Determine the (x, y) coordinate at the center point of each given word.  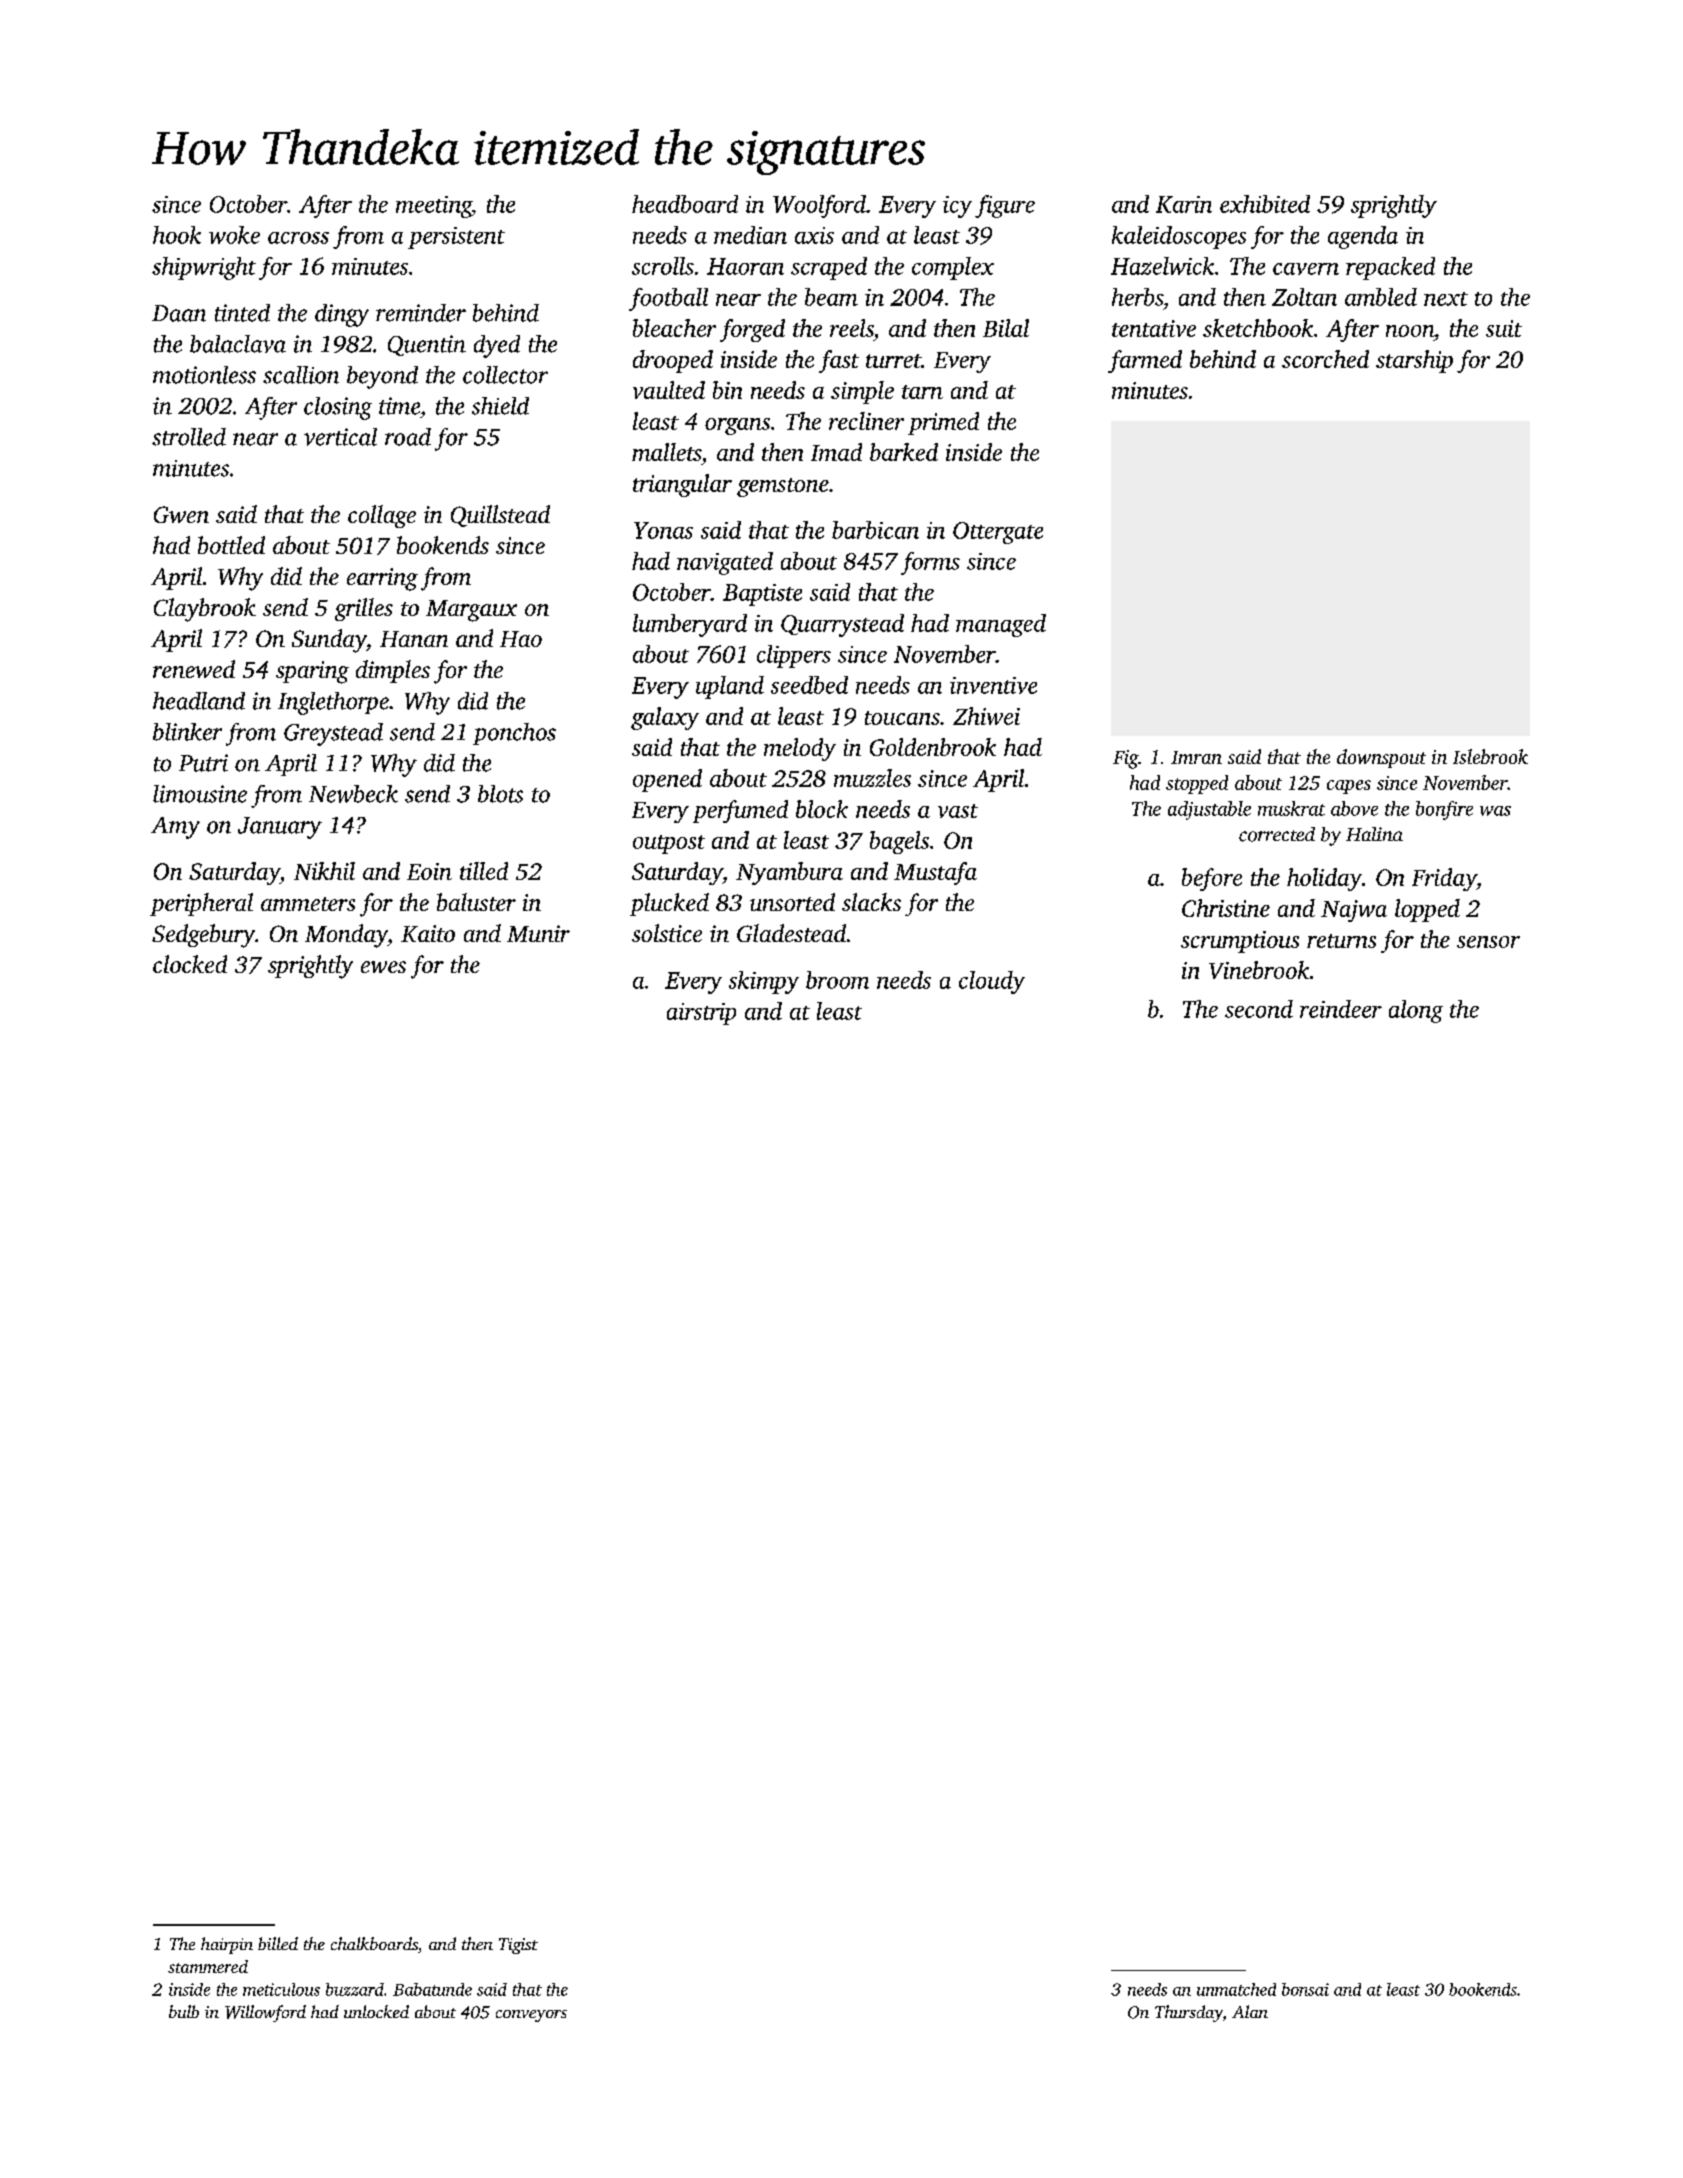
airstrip (701, 1014)
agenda (1363, 237)
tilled (484, 871)
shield (500, 406)
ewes (383, 967)
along (1416, 1011)
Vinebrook (1259, 970)
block (822, 809)
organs (737, 426)
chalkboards (374, 1943)
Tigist (518, 1946)
